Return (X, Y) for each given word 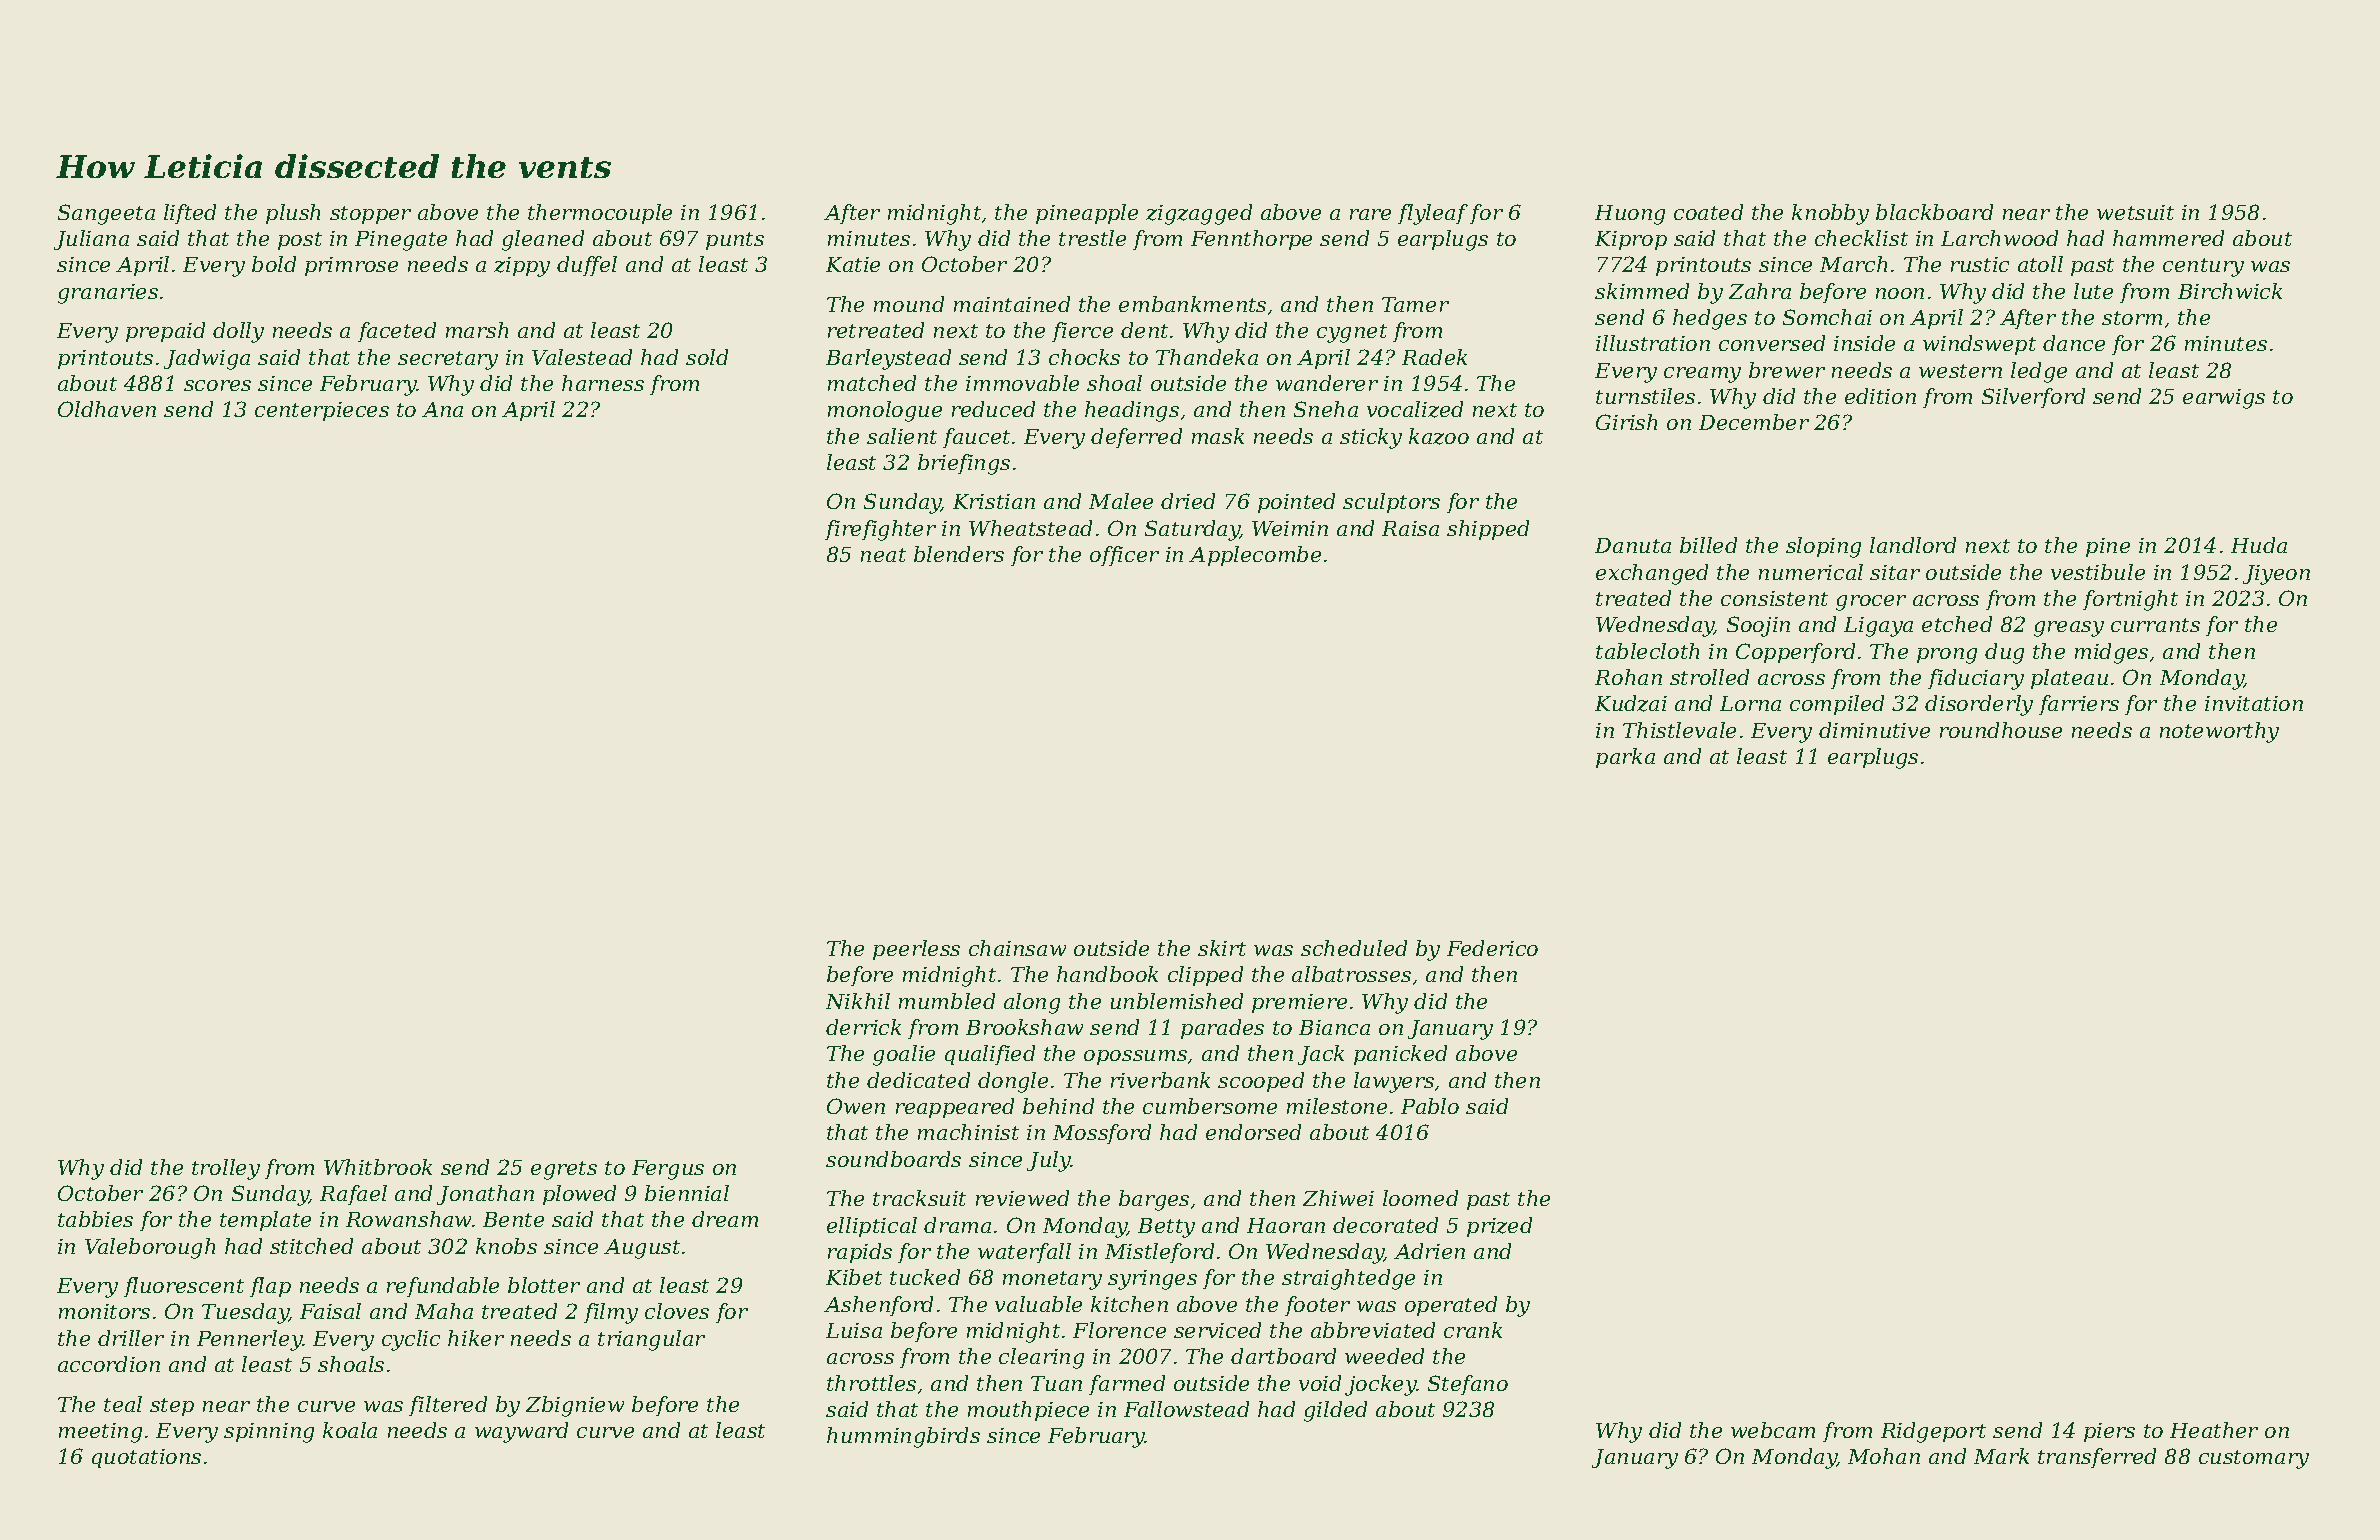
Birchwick (2230, 291)
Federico (1492, 948)
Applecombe (1255, 556)
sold (707, 357)
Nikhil (858, 1001)
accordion (109, 1364)
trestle (1092, 238)
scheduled (1354, 948)
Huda (2259, 545)
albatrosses (1351, 974)
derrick (863, 1027)
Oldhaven (107, 409)
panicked (1400, 1055)
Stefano (1468, 1385)
